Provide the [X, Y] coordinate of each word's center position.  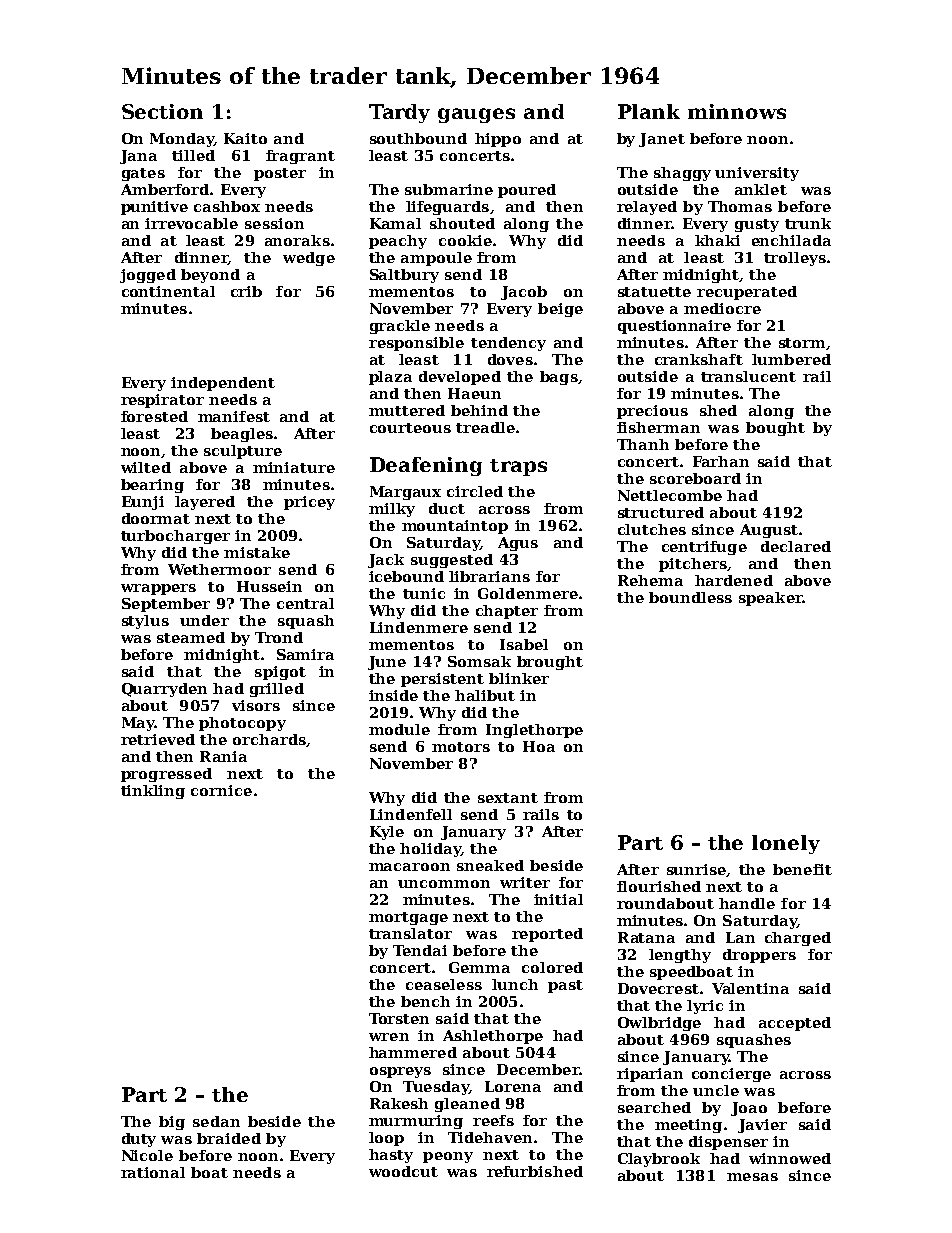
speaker [771, 599]
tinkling [153, 792]
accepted [795, 1024]
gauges [476, 115]
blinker [519, 678]
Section [162, 111]
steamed [191, 637]
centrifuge [704, 548]
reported [547, 935]
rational [153, 1172]
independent [223, 384]
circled [475, 491]
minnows [737, 111]
